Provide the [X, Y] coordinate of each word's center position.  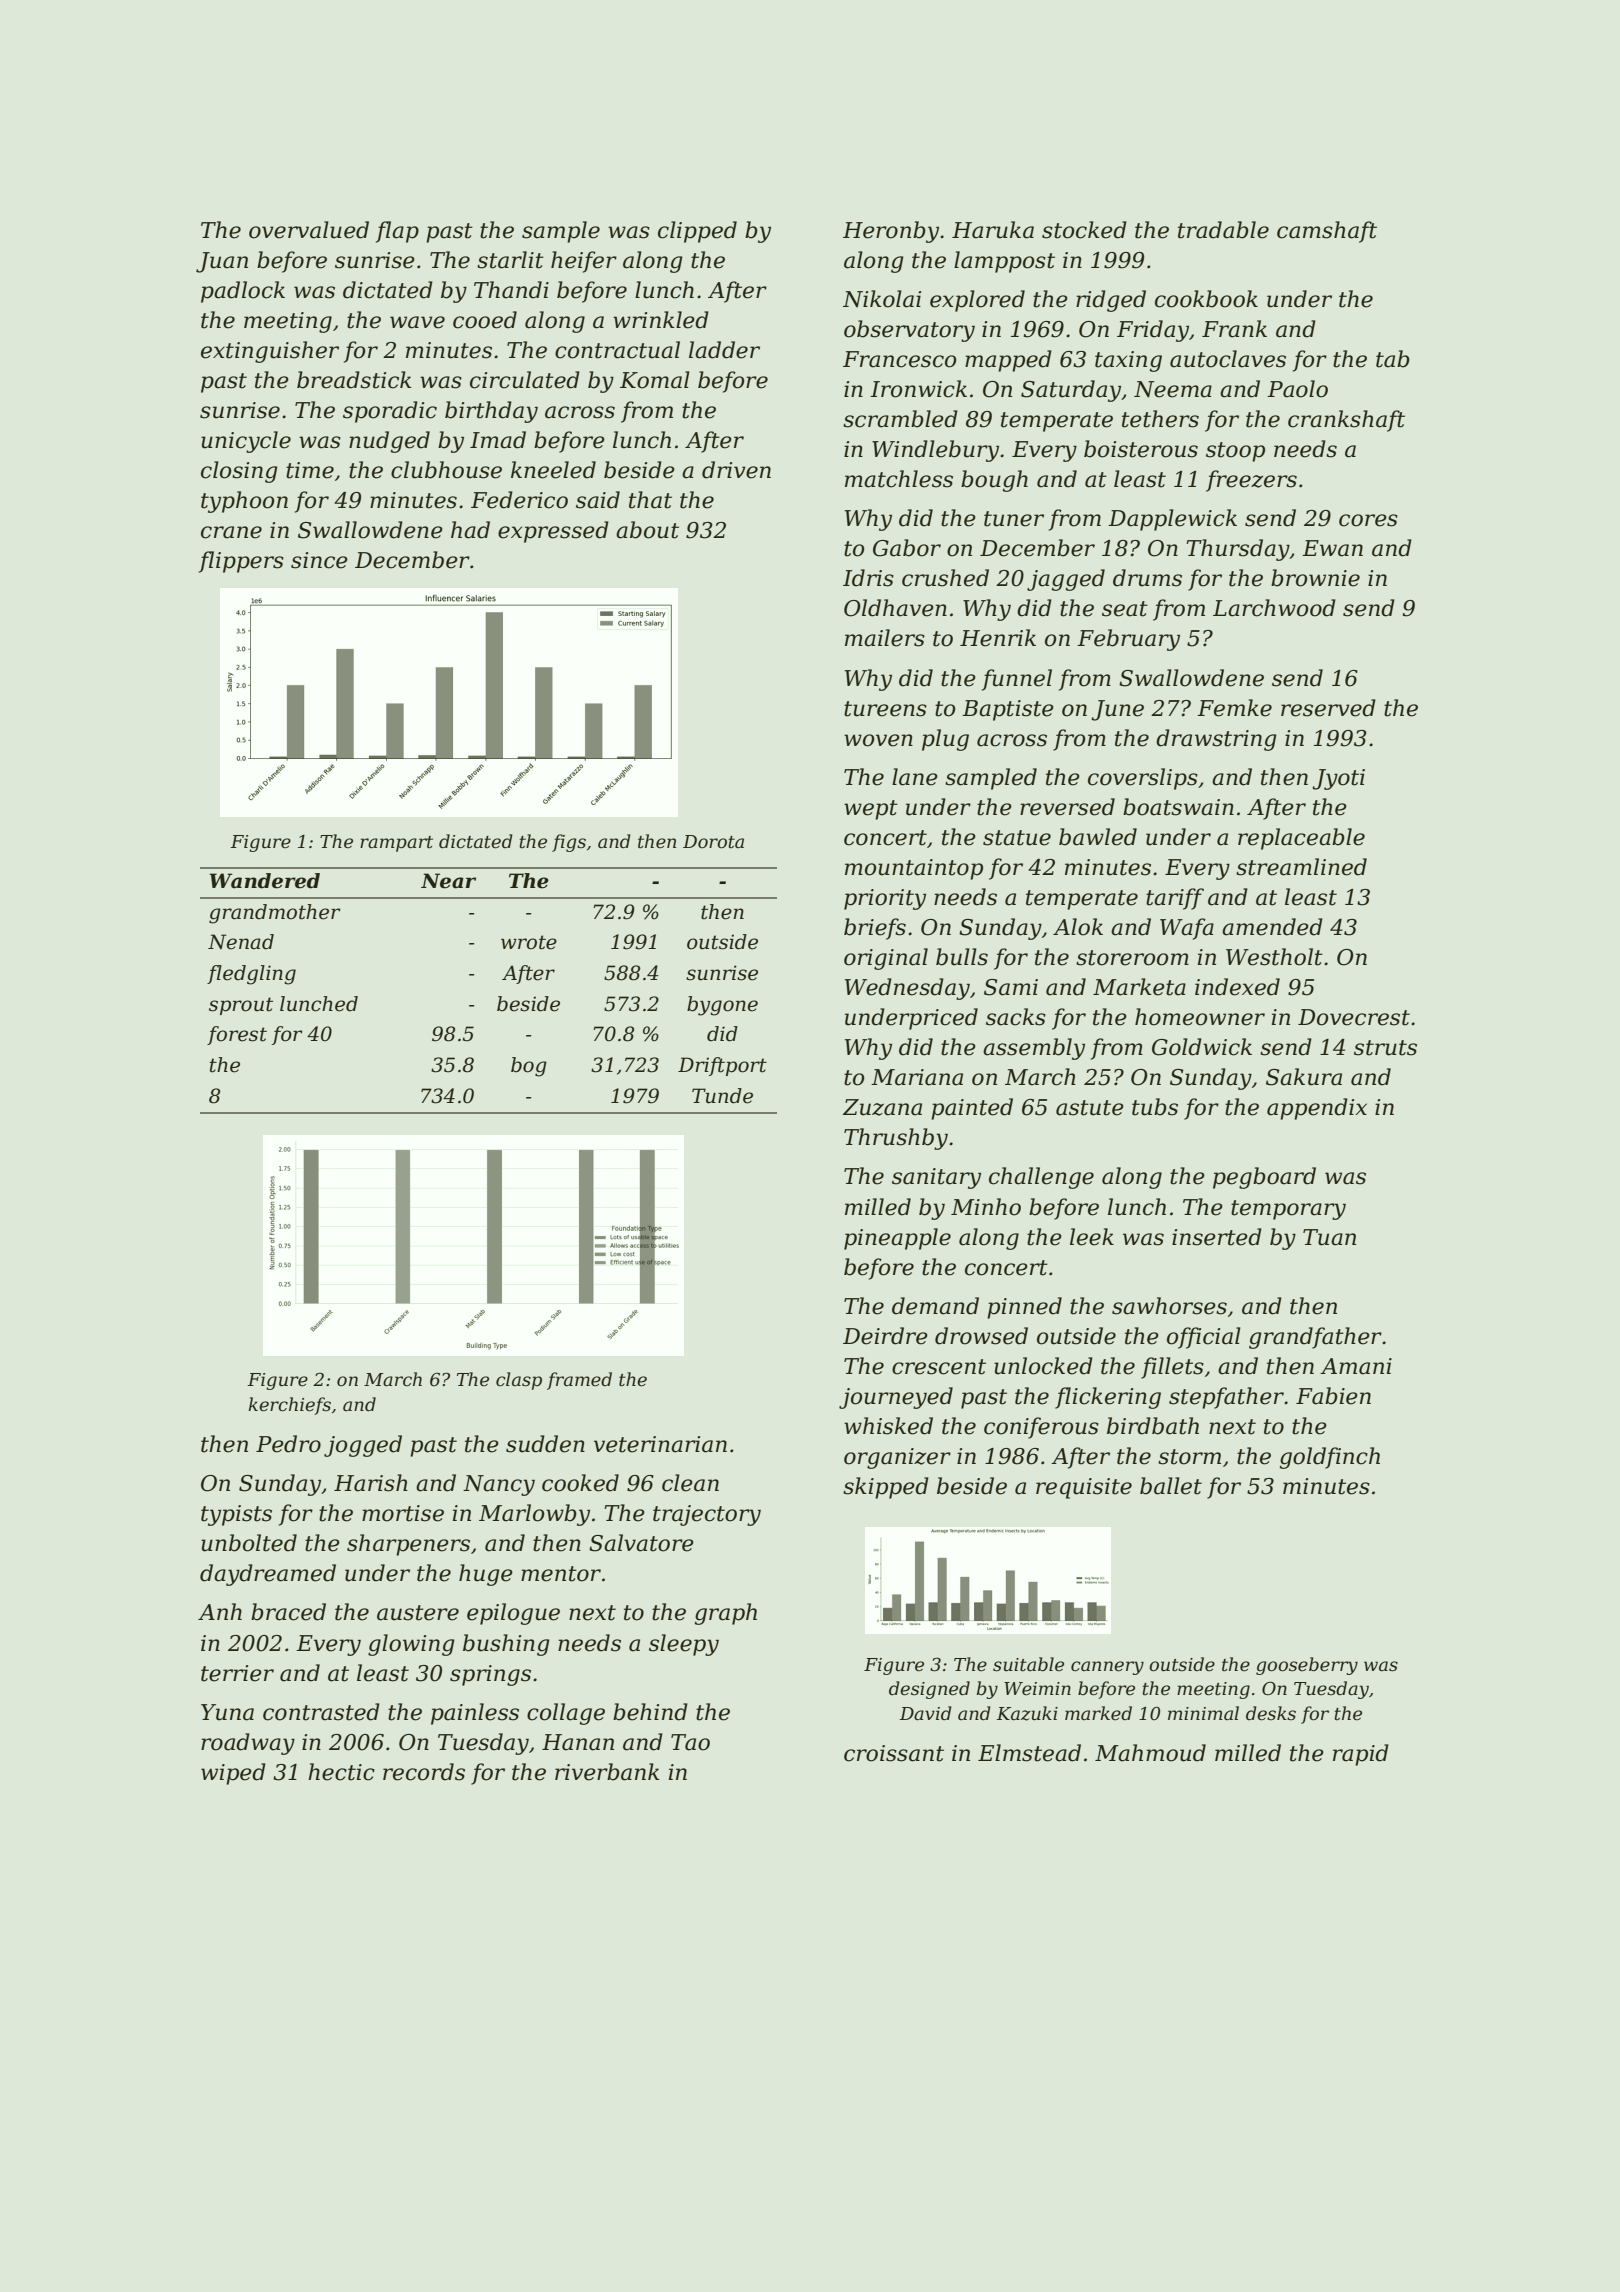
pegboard [1264, 1178]
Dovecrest [1354, 1017]
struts [1385, 1048]
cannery [1107, 1668]
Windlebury [935, 451]
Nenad [241, 942]
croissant [894, 1753]
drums [1147, 578]
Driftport [722, 1066]
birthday [491, 412]
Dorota [713, 842]
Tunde [722, 1096]
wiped [233, 1774]
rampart [396, 844]
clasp [519, 1381]
